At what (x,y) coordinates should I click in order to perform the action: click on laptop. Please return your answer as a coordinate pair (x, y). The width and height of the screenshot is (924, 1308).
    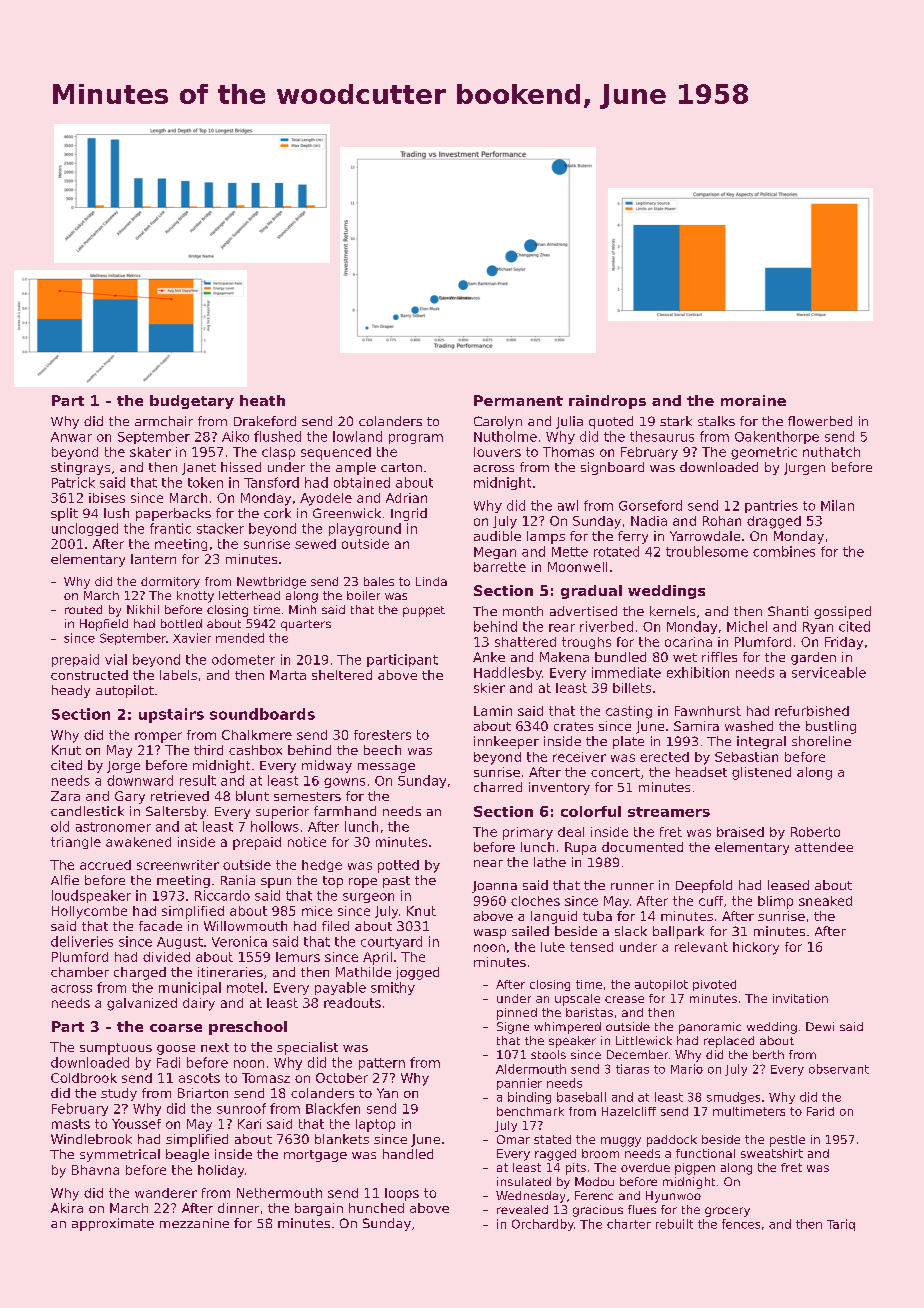
    Looking at the image, I should click on (375, 1125).
